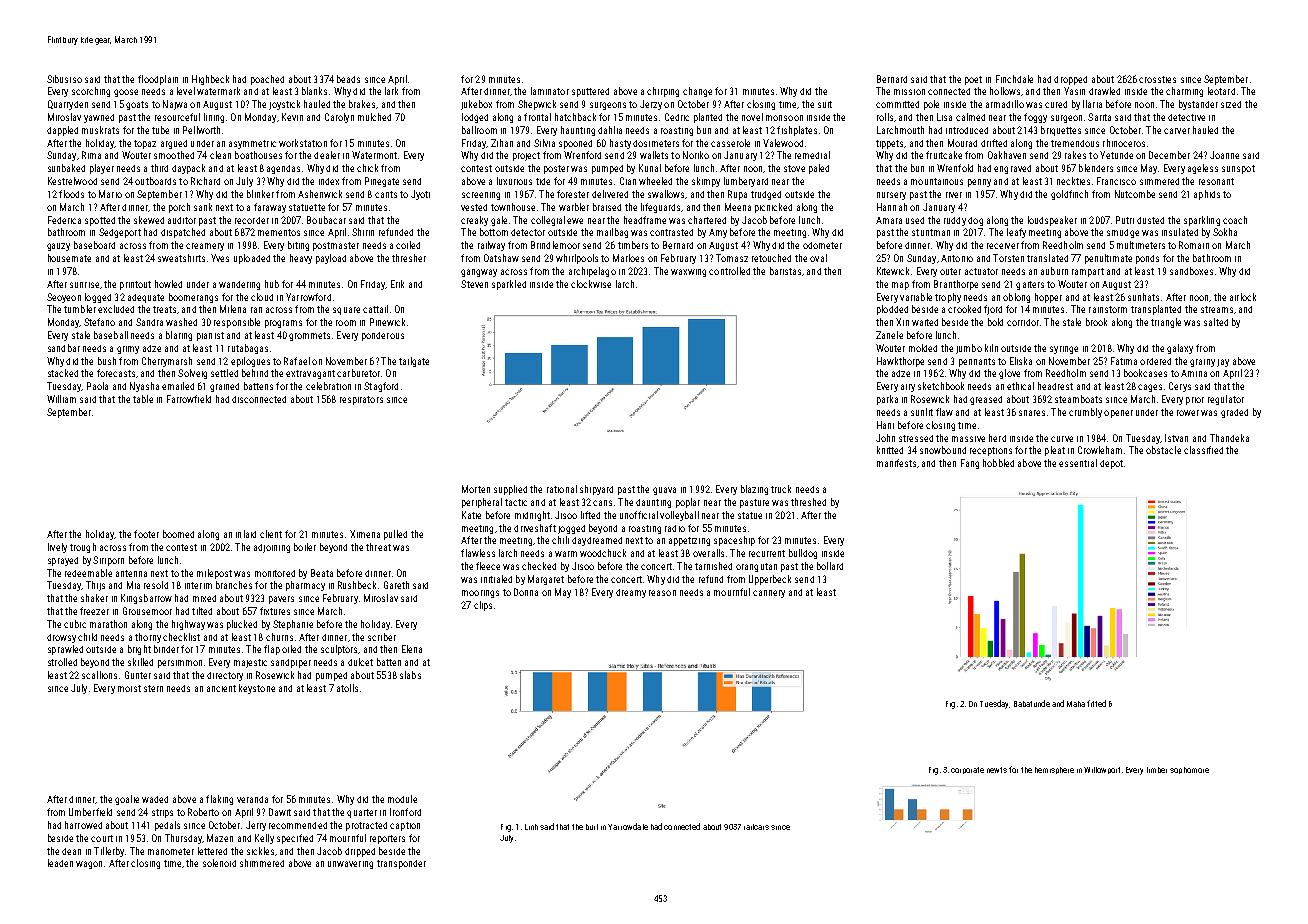 The image size is (1308, 924). I want to click on Farrowfield, so click(189, 399).
